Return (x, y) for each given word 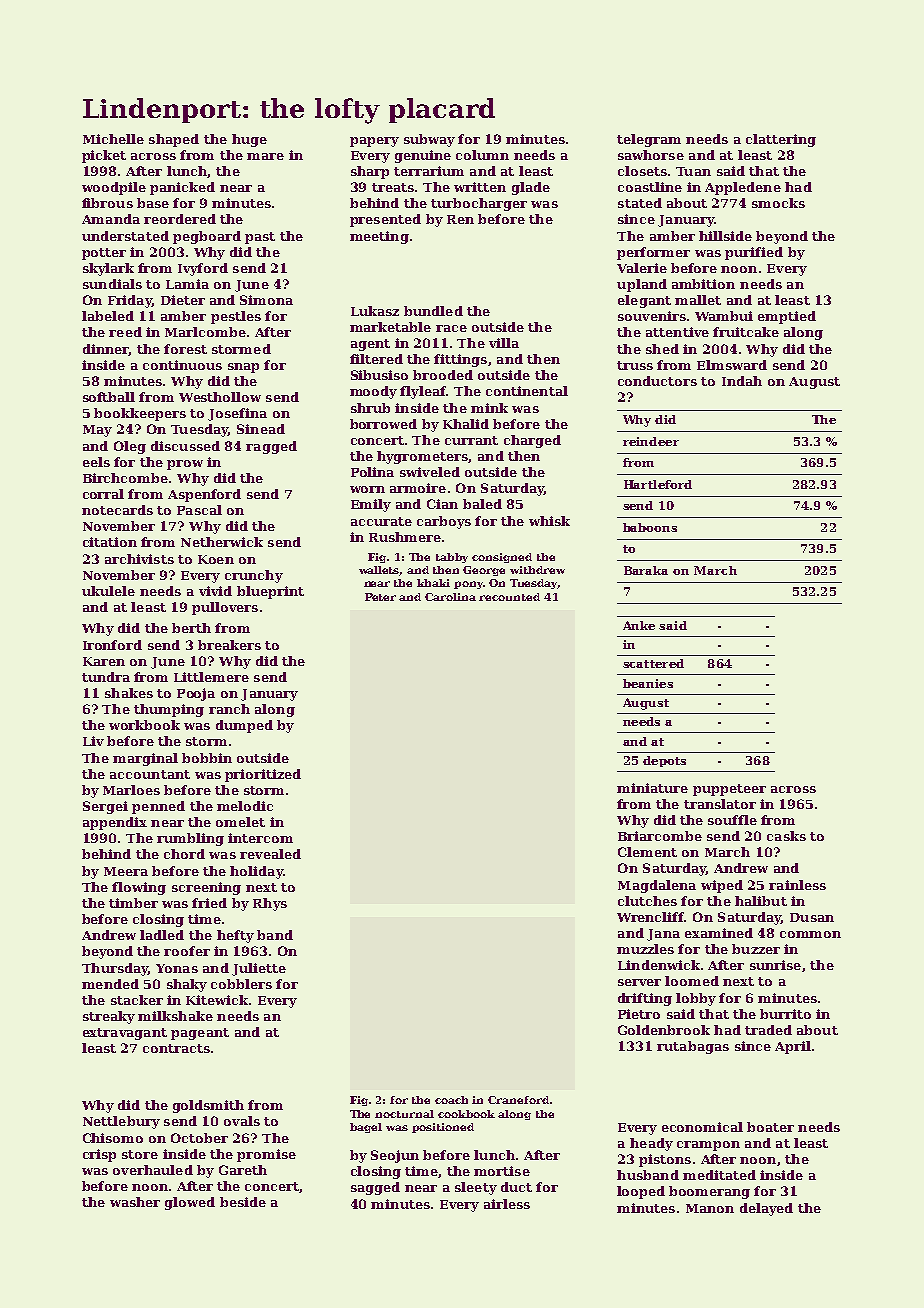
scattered (653, 663)
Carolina (450, 597)
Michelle (113, 139)
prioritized (263, 775)
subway (429, 140)
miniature (652, 788)
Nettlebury (121, 1122)
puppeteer (729, 790)
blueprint (270, 592)
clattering (781, 140)
